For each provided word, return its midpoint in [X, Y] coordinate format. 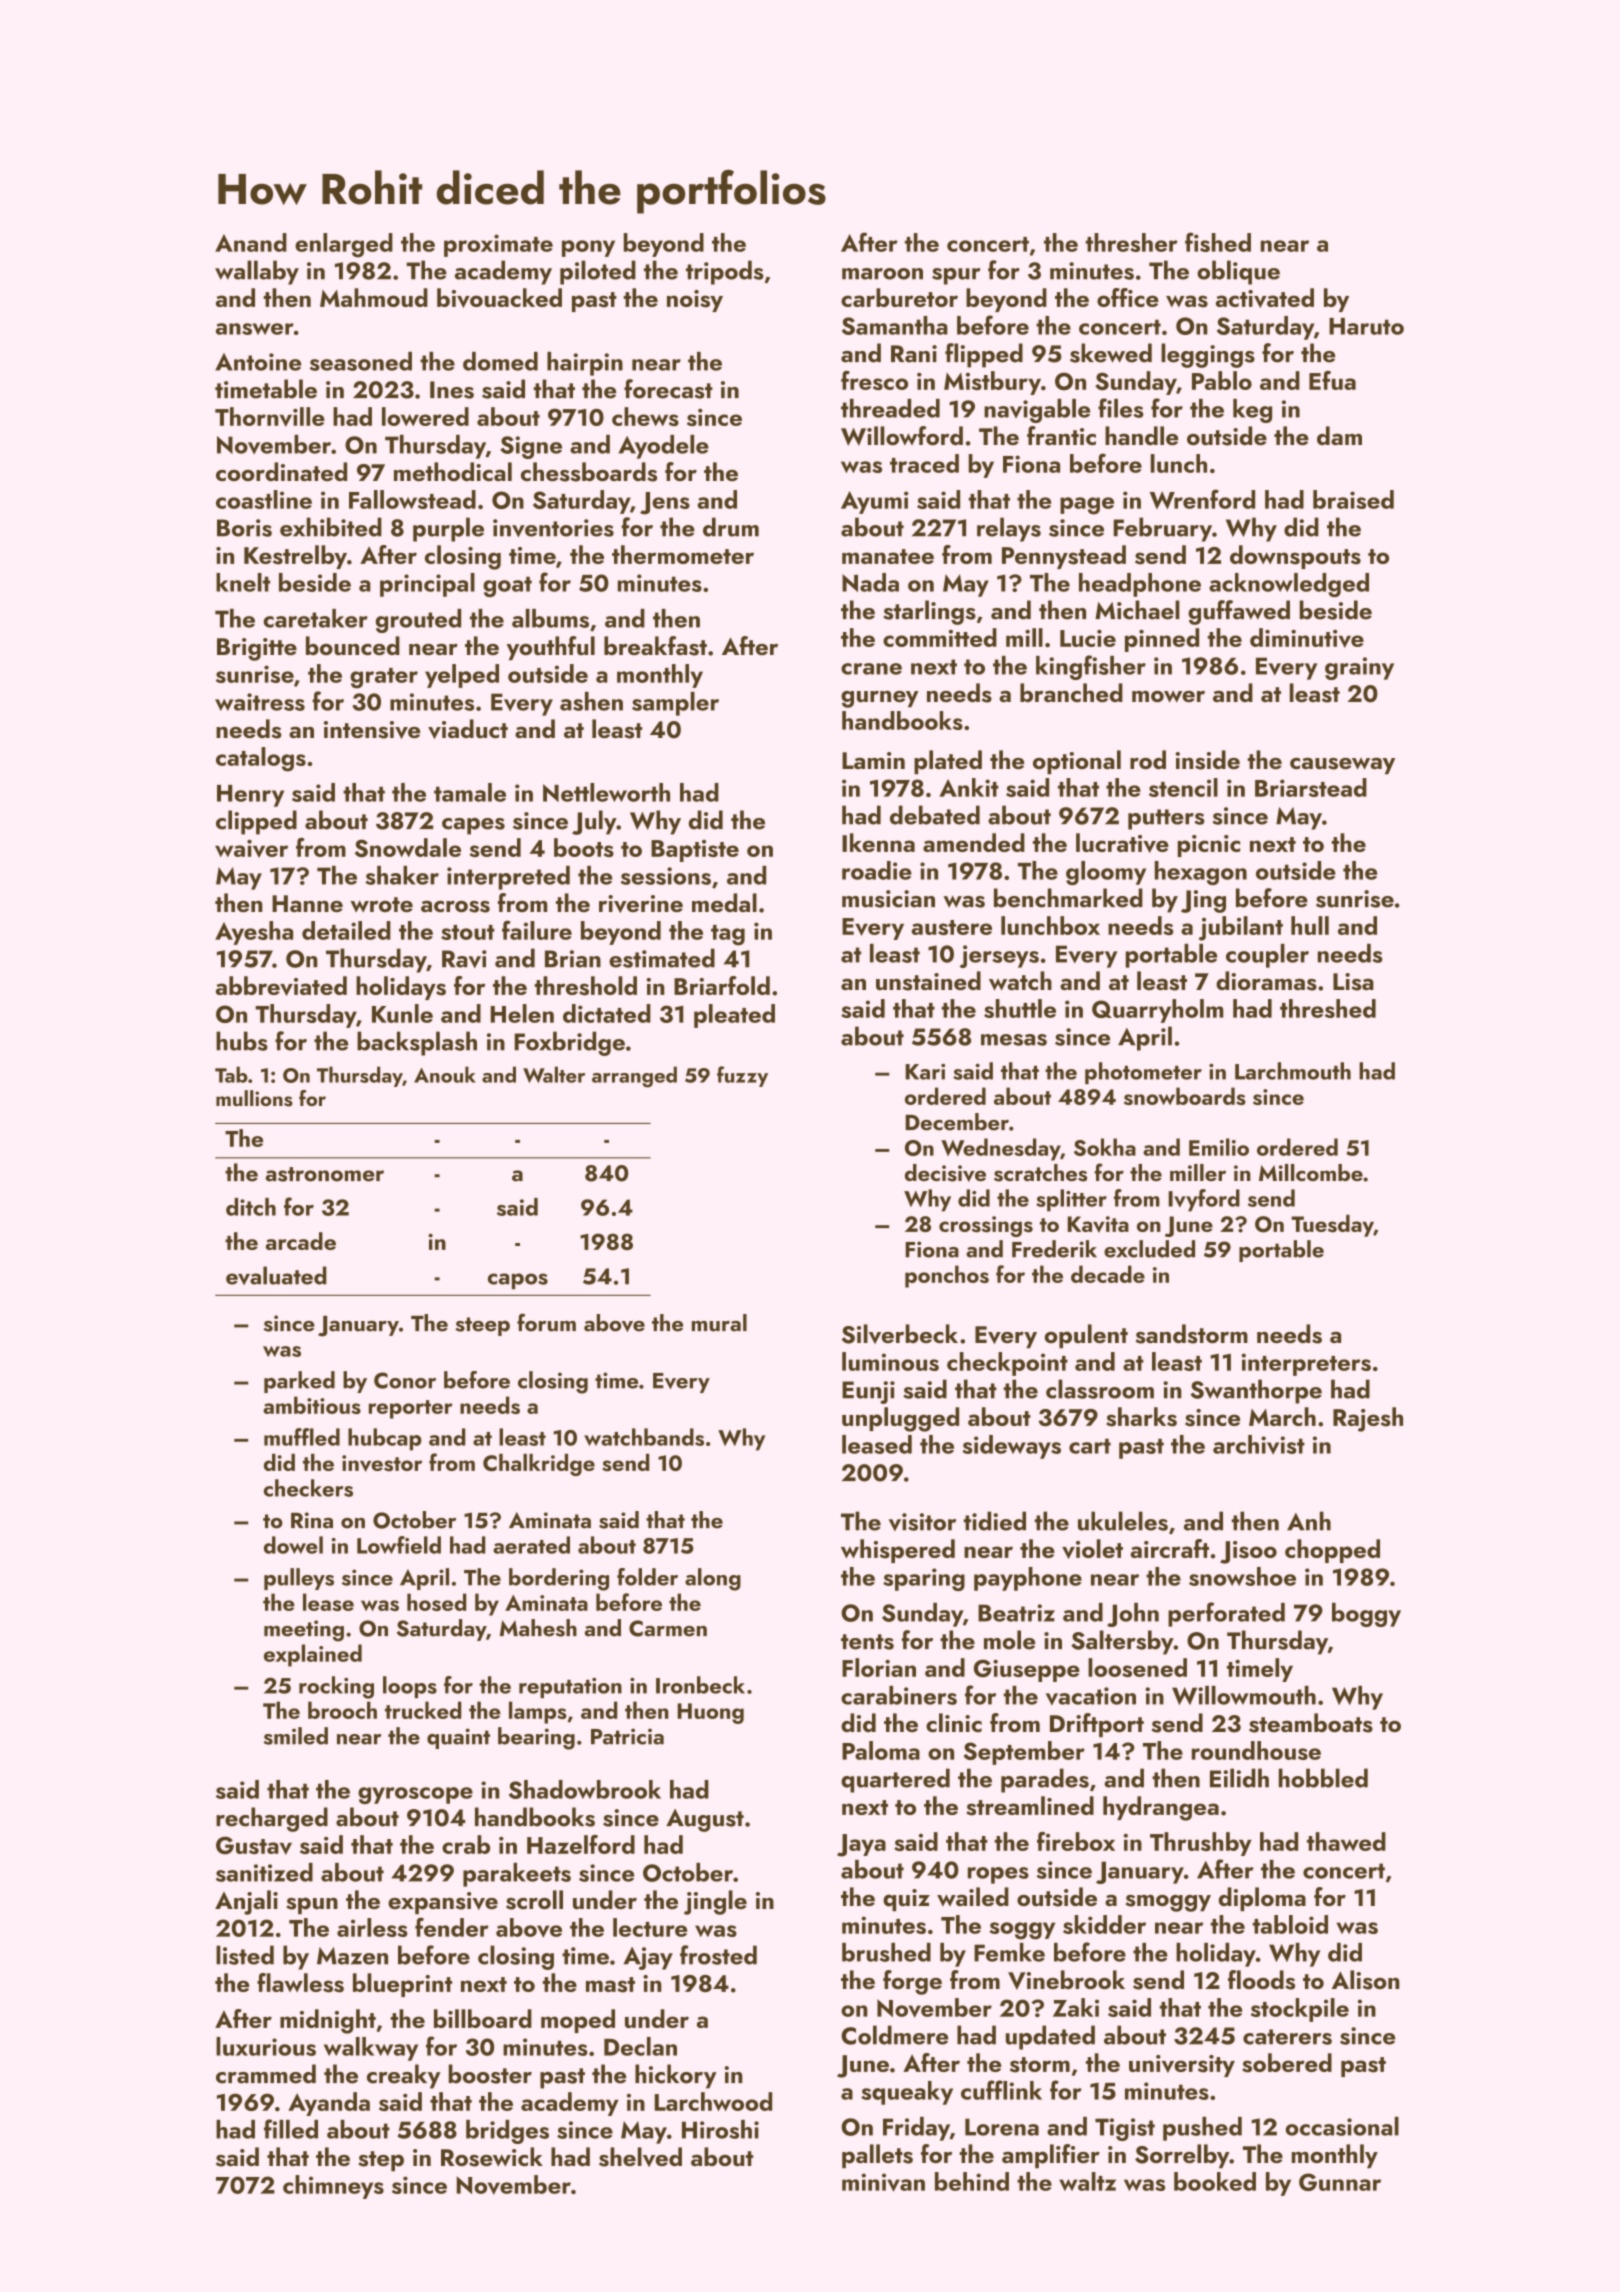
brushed [886, 1952]
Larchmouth [1293, 1071]
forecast [668, 389]
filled [291, 2129]
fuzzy [742, 1076]
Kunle [402, 1013]
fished [1218, 242]
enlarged [344, 245]
